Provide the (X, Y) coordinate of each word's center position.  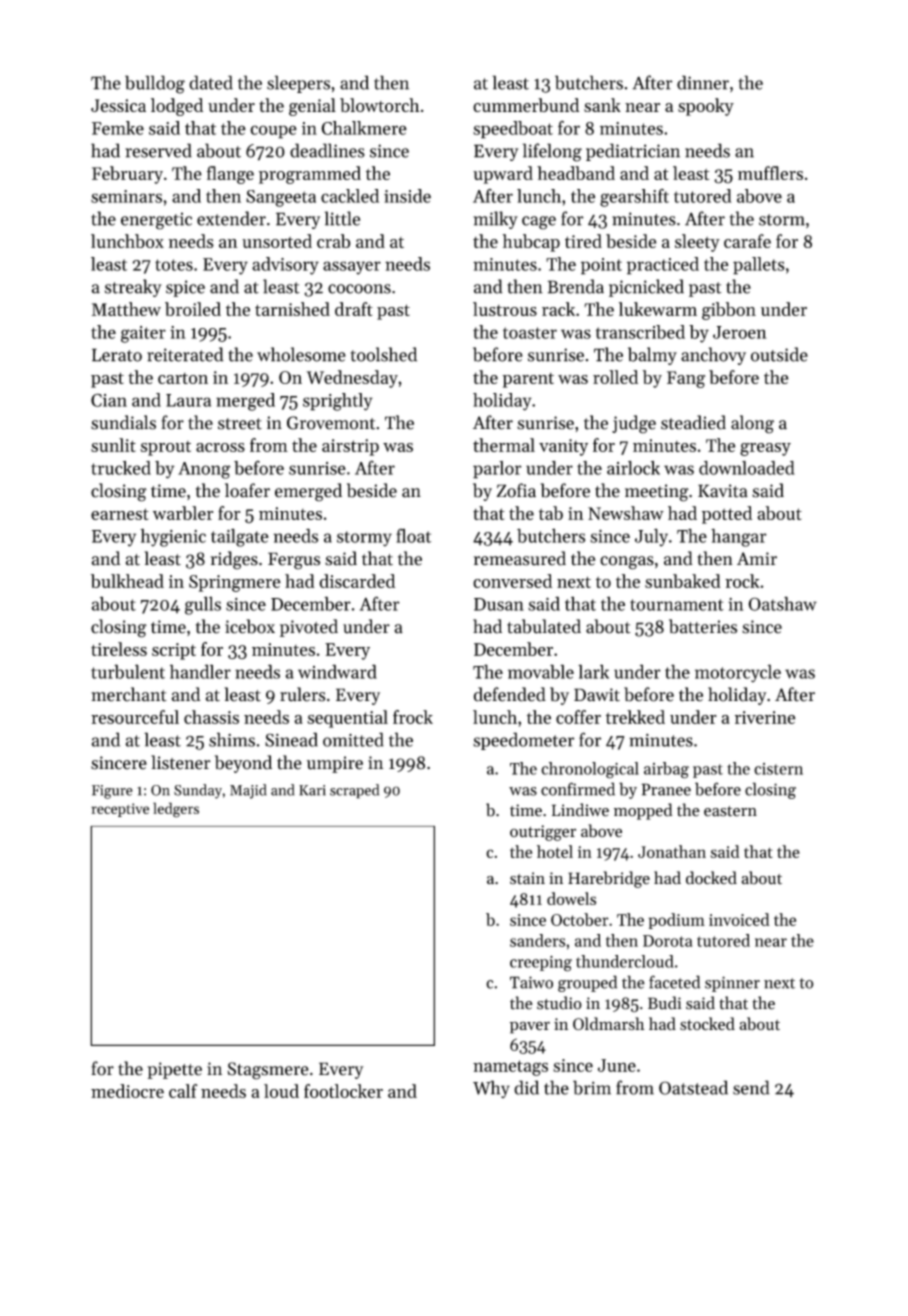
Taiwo (531, 982)
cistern (778, 769)
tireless (119, 649)
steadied (693, 422)
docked (711, 878)
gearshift (634, 198)
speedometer (523, 741)
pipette (174, 1070)
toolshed (384, 354)
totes (174, 265)
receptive (120, 810)
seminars (126, 196)
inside (407, 196)
